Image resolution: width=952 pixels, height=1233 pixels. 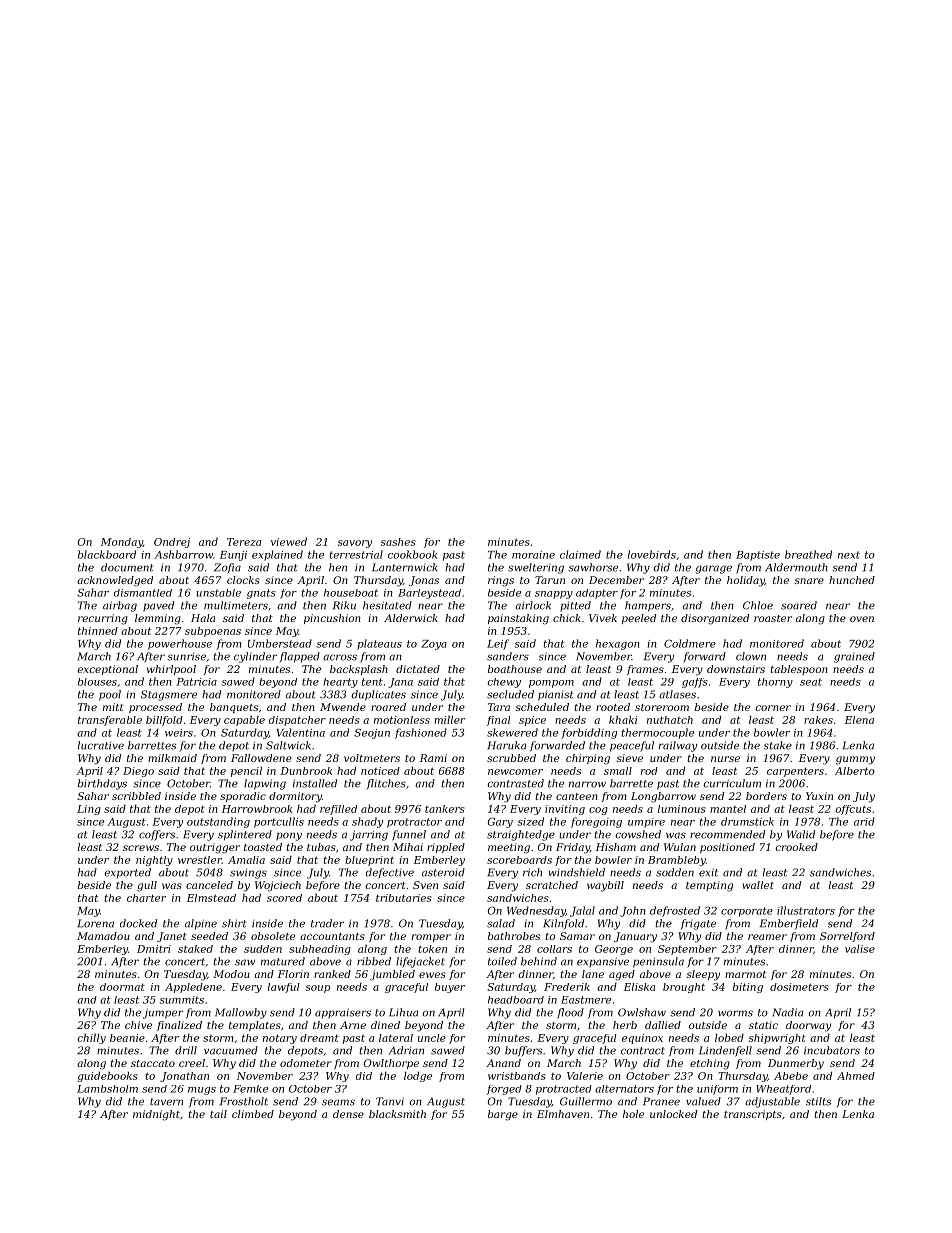 I want to click on pencil, so click(x=246, y=772).
